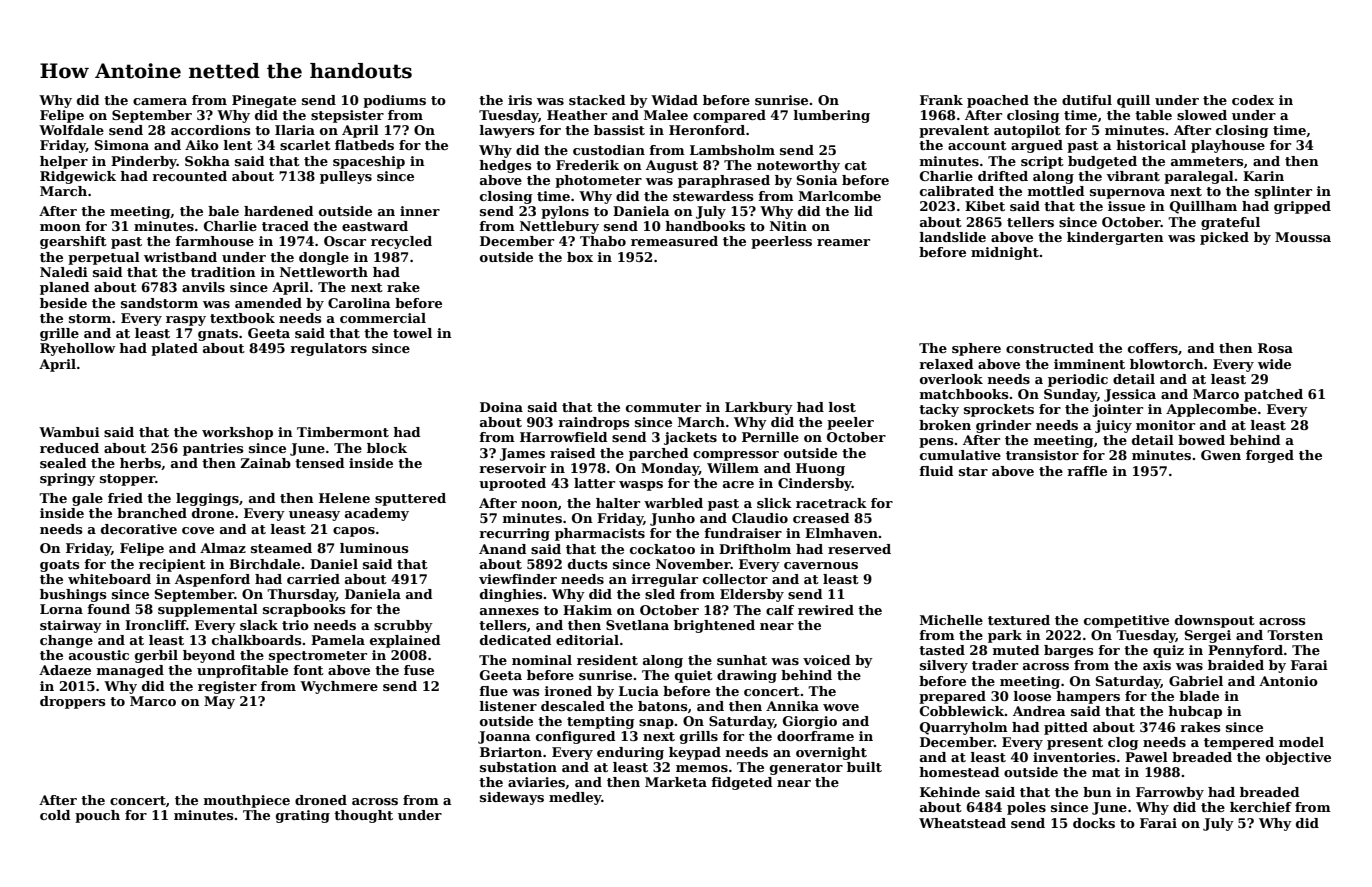 The height and width of the image is (887, 1372). Describe the element at coordinates (213, 449) in the image. I see `pantries` at that location.
